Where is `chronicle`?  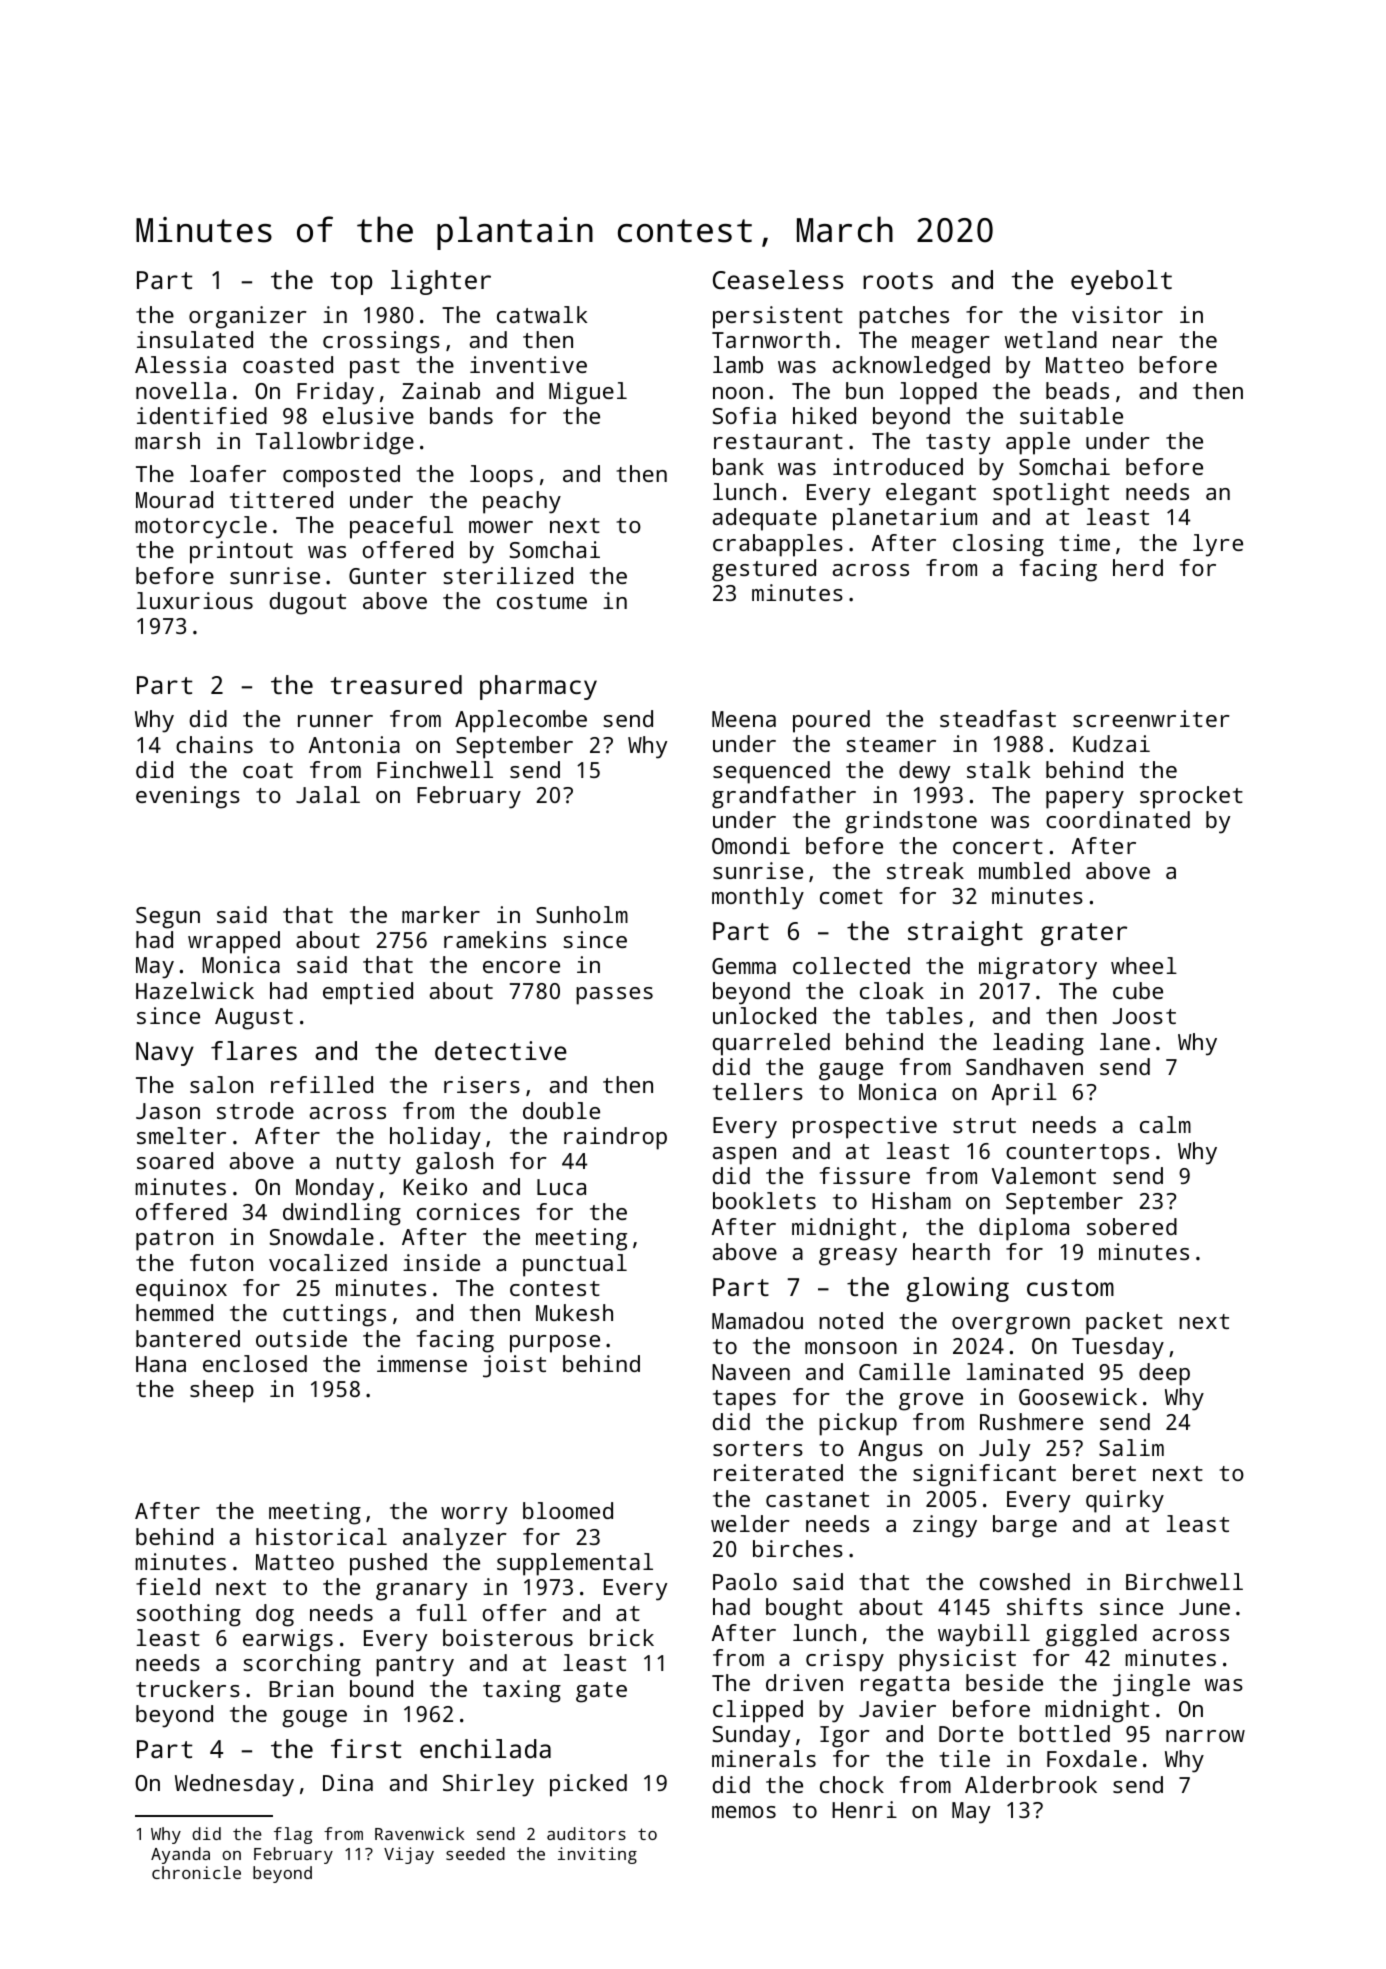
chronicle is located at coordinates (196, 1872).
